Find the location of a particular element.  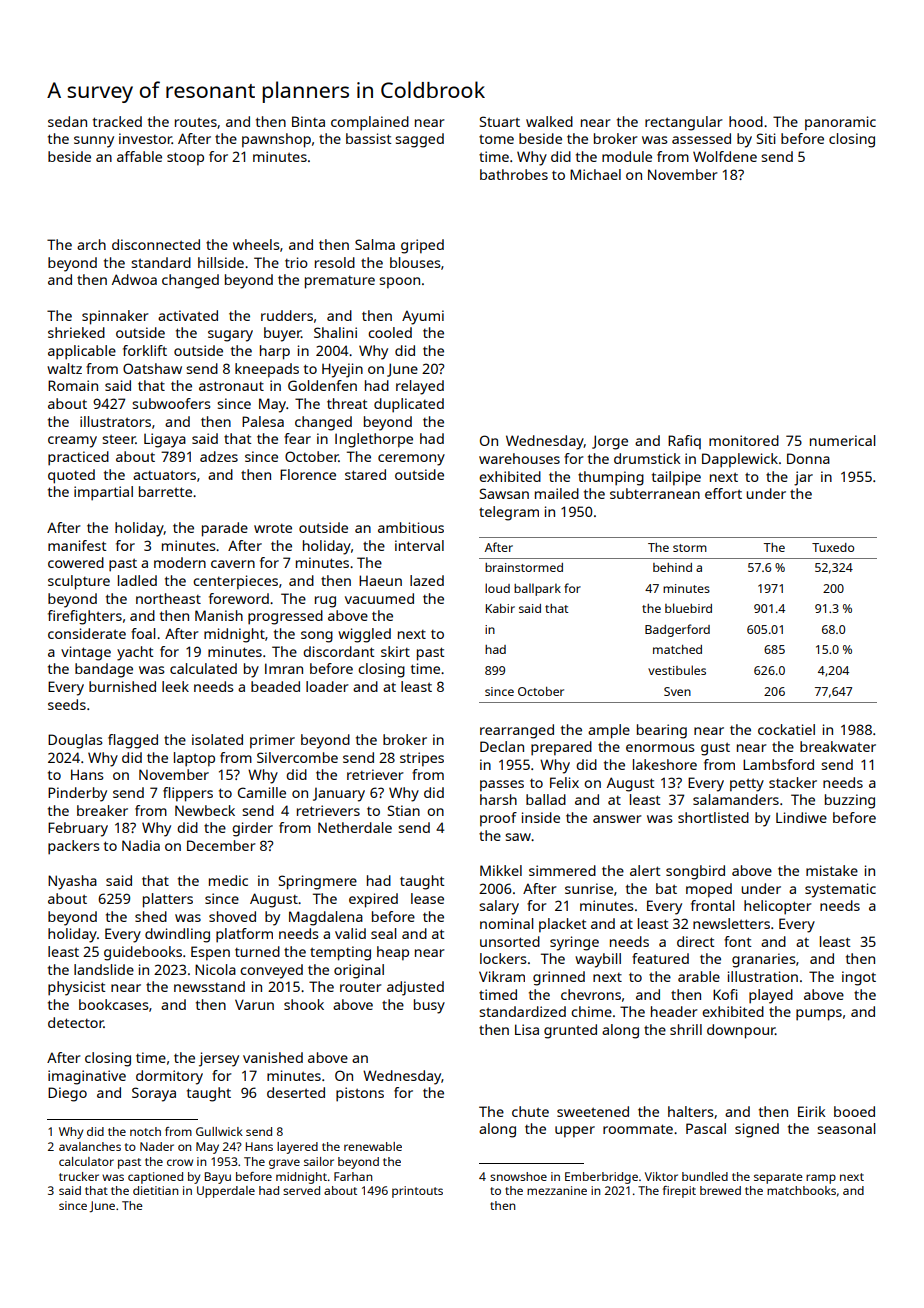

impartial is located at coordinates (103, 493).
